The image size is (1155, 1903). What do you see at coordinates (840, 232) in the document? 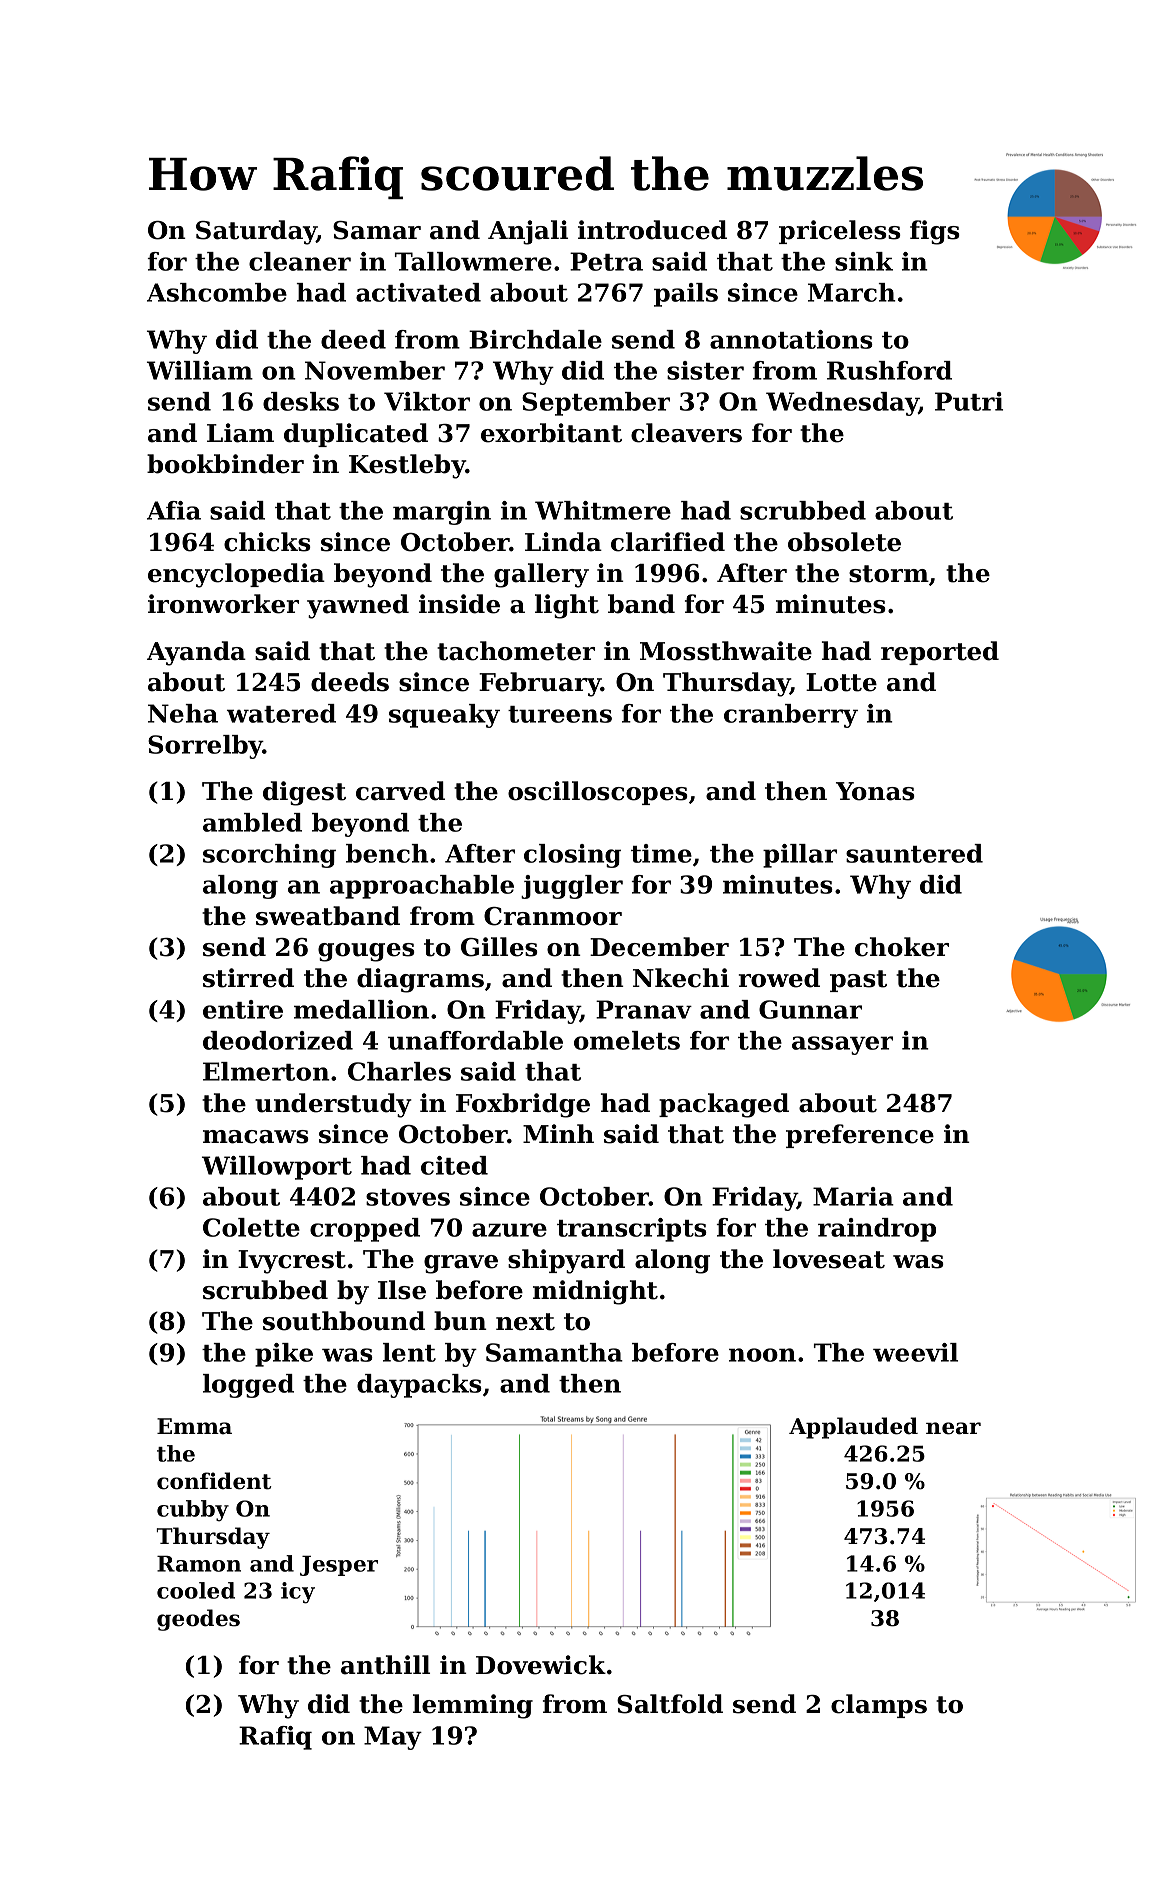
I see `priceless` at bounding box center [840, 232].
